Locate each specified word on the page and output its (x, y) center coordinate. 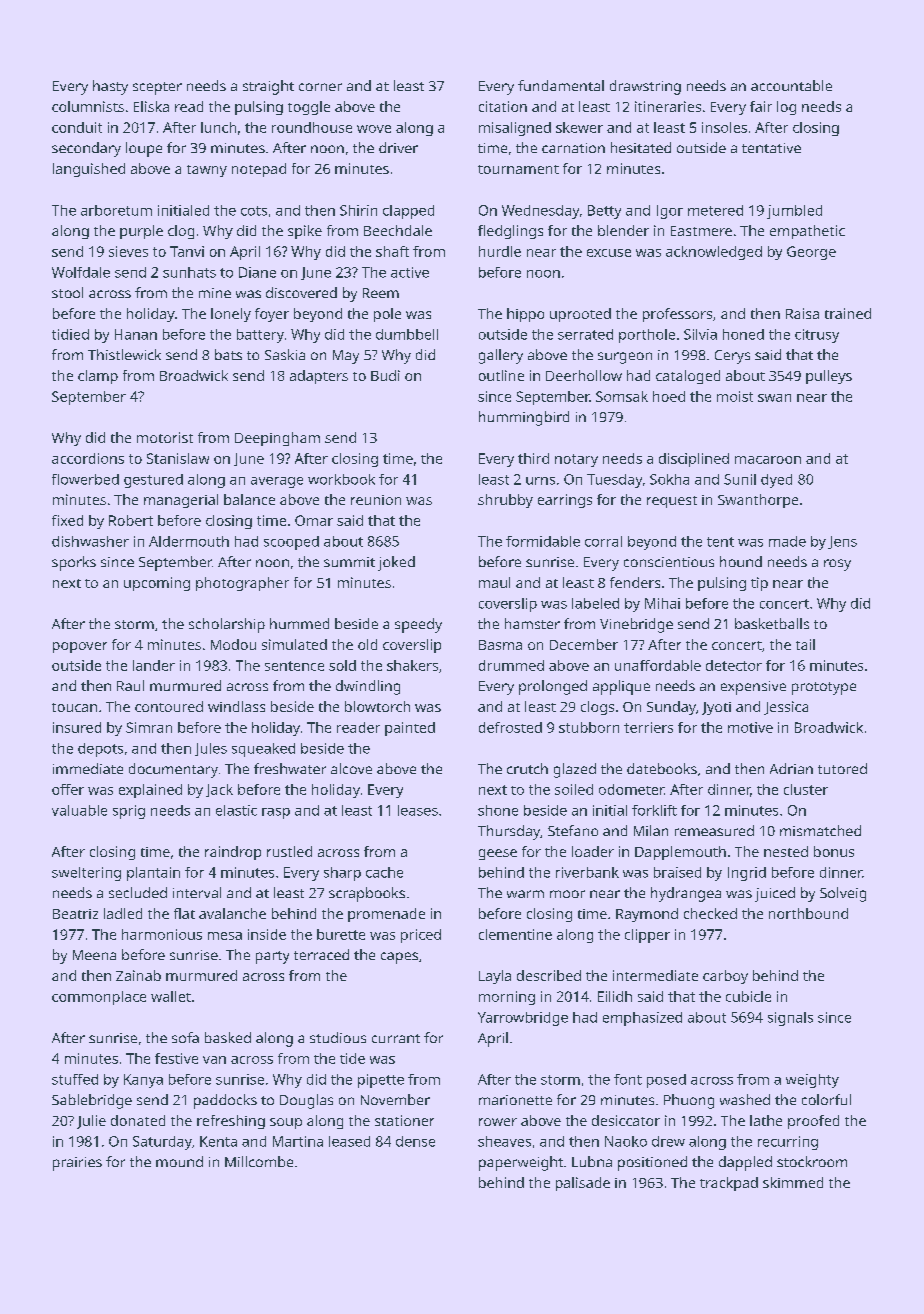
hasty (110, 87)
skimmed (793, 1182)
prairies (77, 1164)
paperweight (521, 1163)
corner (320, 87)
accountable (791, 85)
